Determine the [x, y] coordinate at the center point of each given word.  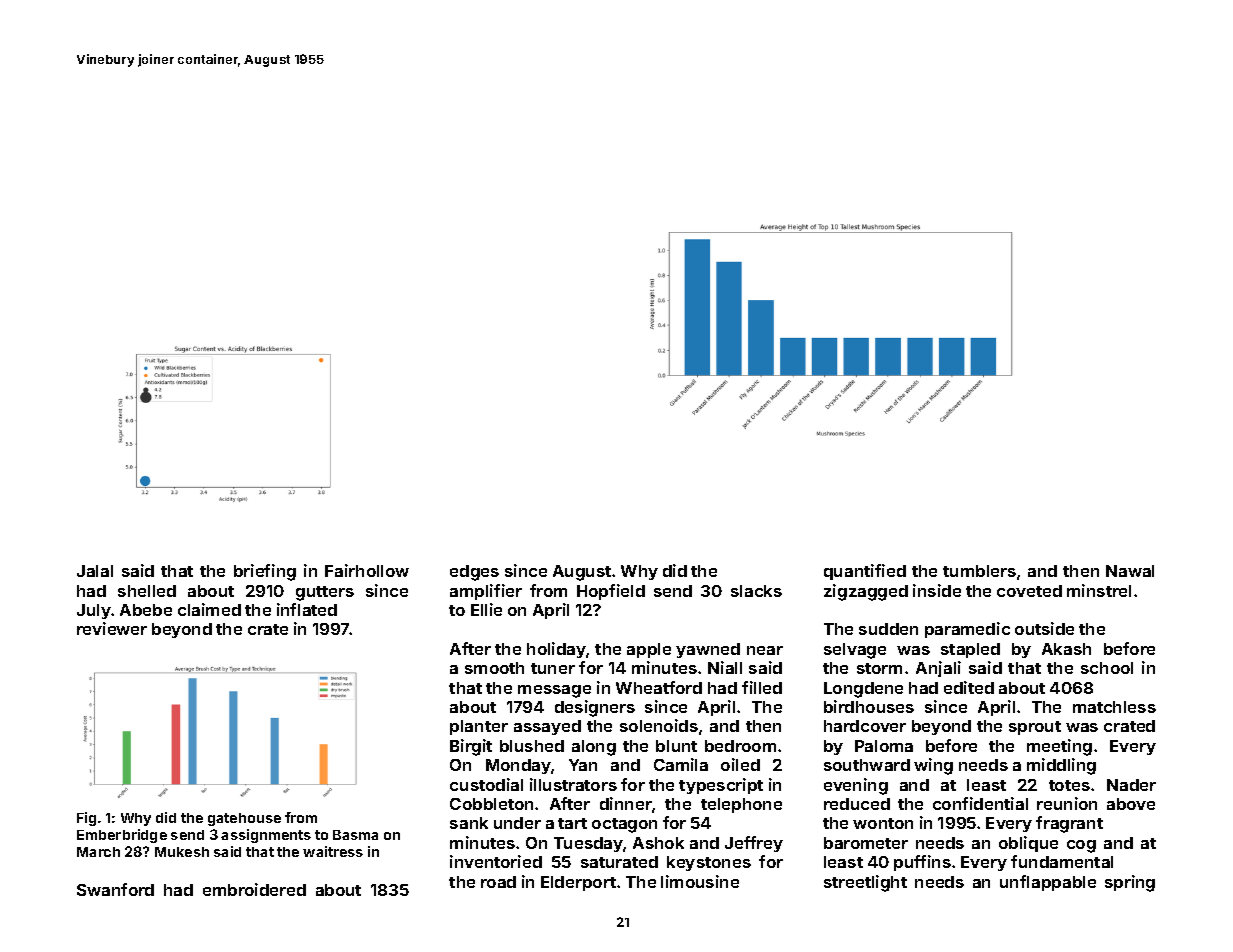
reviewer [112, 628]
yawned [708, 650]
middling [1061, 766]
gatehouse [244, 819]
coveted [1029, 591]
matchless [1114, 707]
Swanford [115, 889]
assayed [547, 727]
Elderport [578, 883]
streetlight [865, 883]
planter [479, 727]
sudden [888, 629]
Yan [583, 765]
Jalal [95, 571]
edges [474, 573]
